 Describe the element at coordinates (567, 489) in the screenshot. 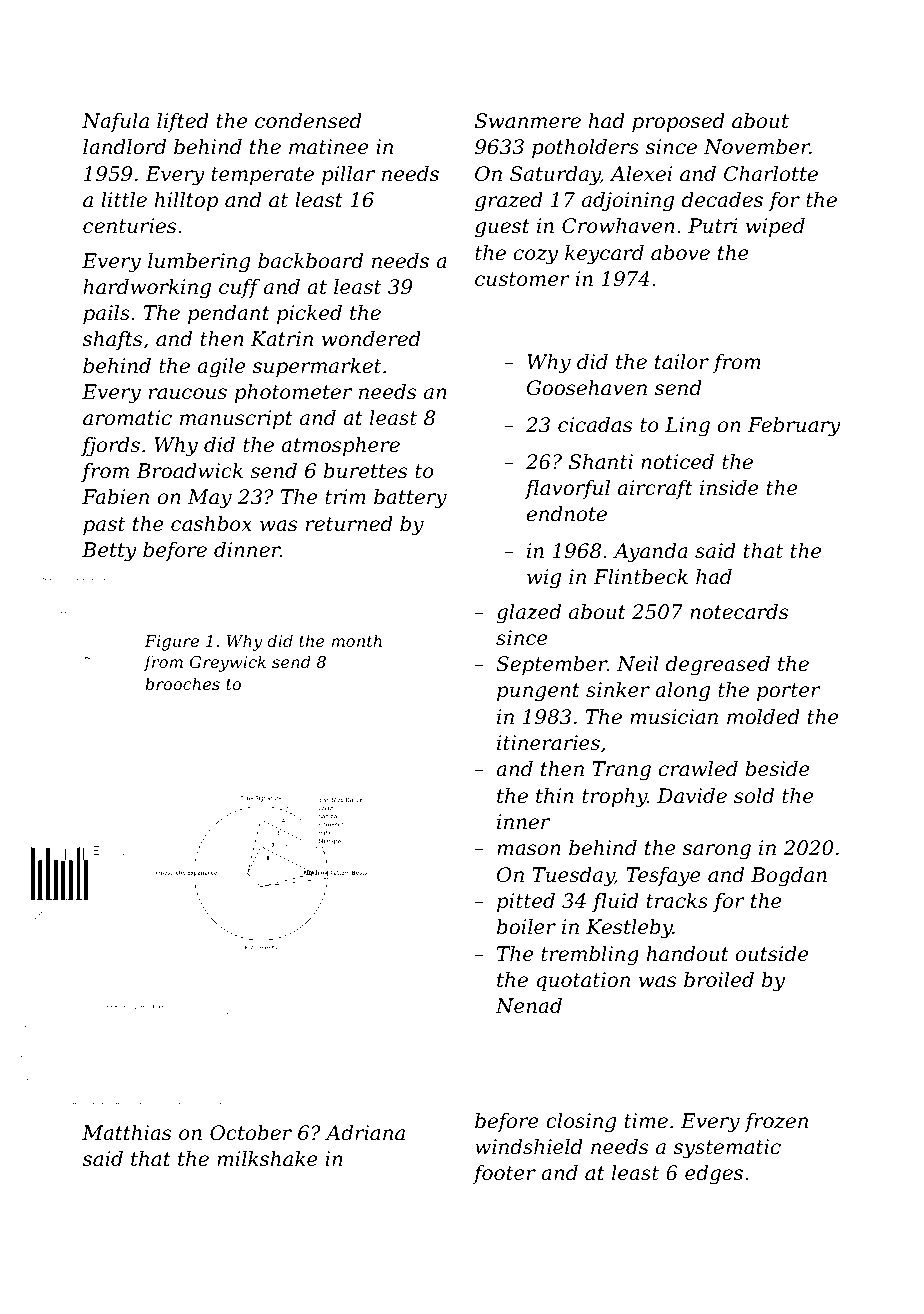

I see `flavorful` at that location.
